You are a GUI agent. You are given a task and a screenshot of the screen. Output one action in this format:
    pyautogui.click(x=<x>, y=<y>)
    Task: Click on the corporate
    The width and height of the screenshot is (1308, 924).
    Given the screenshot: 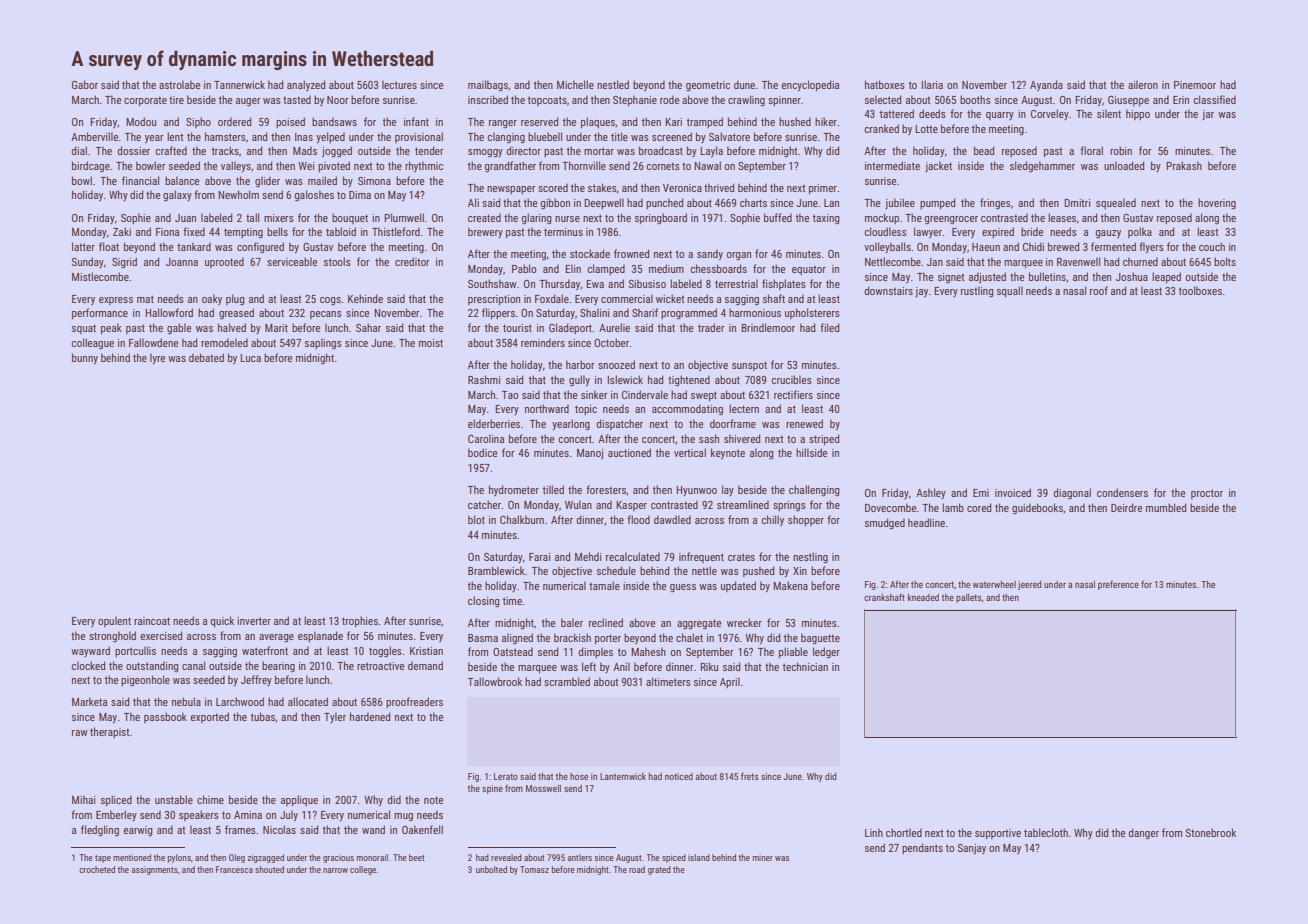 What is the action you would take?
    pyautogui.click(x=145, y=101)
